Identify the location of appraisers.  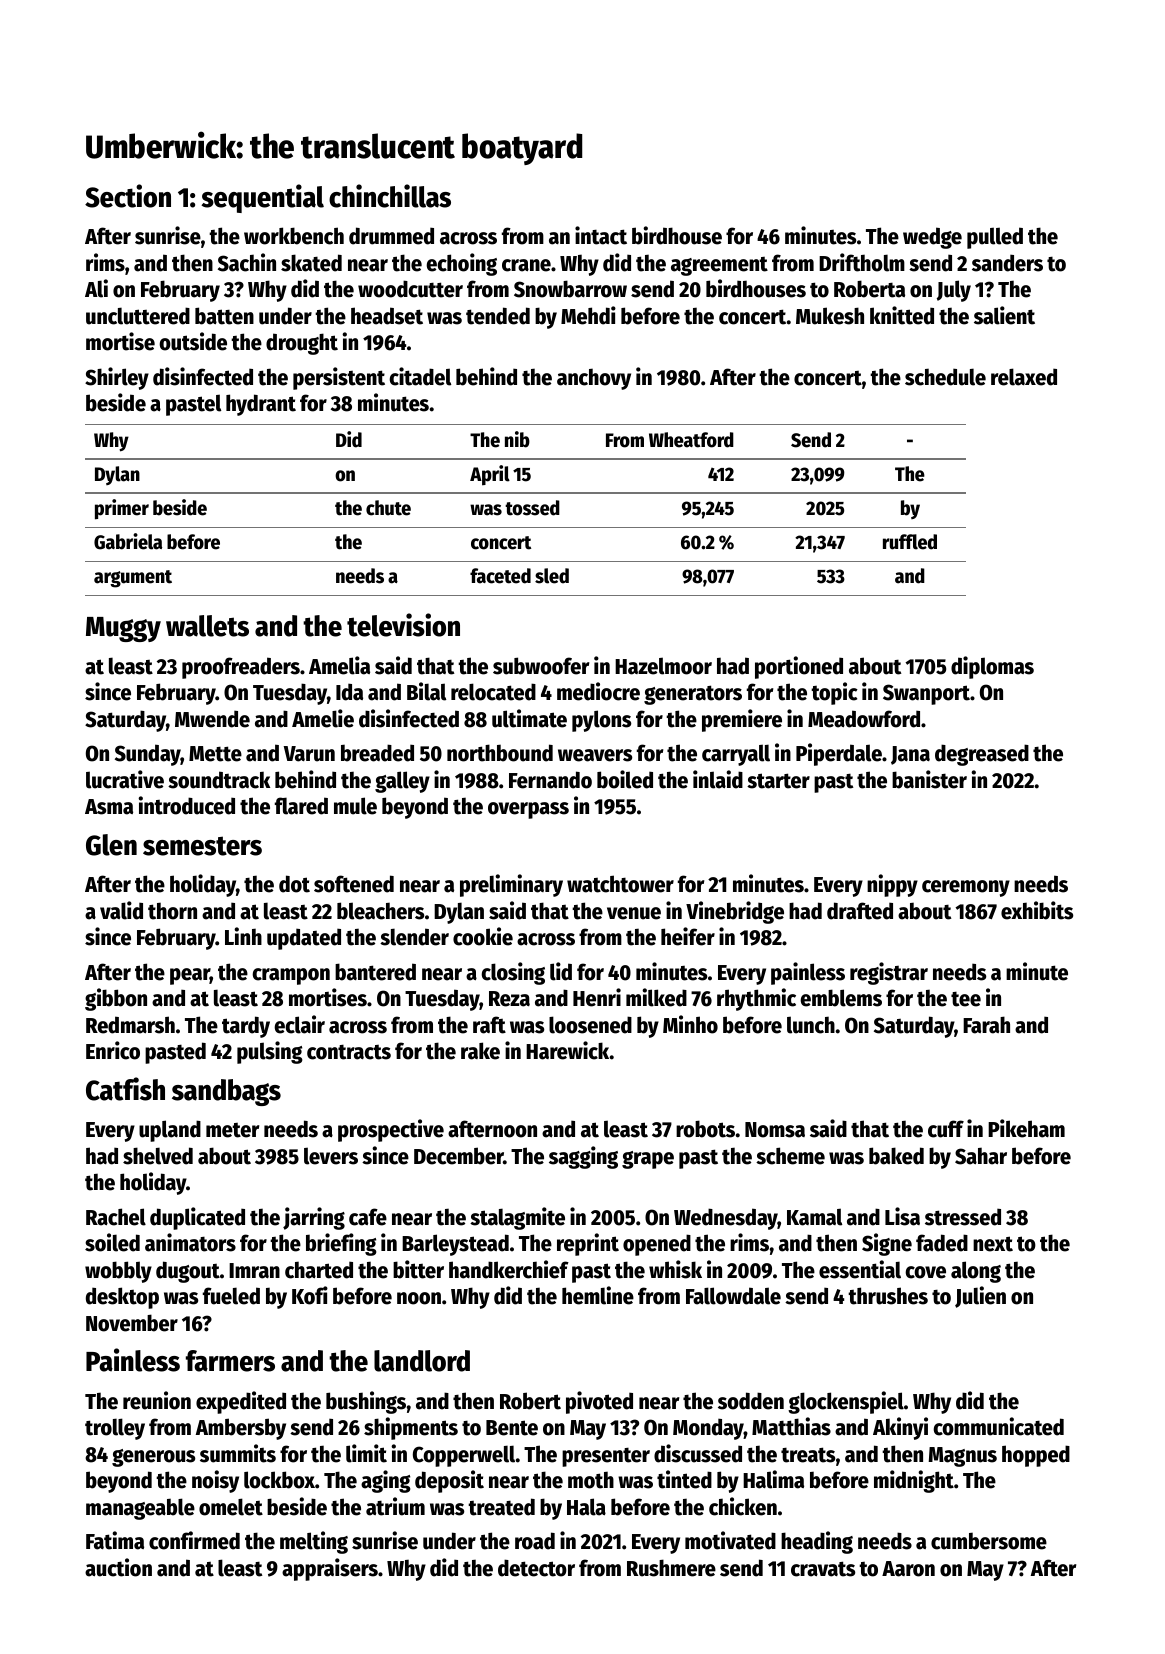
(330, 1569).
